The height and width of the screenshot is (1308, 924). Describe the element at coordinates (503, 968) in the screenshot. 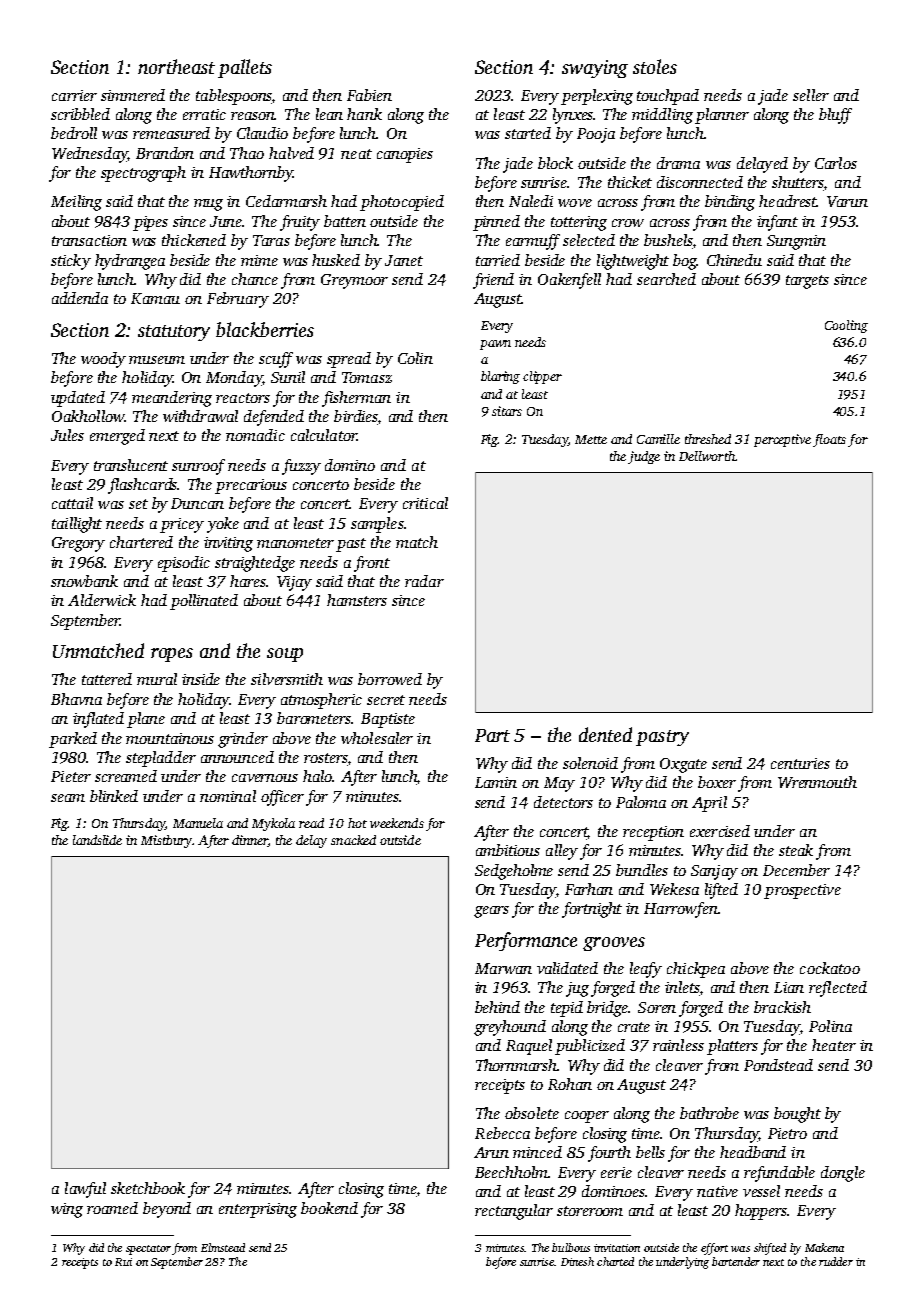

I see `Marwan` at that location.
